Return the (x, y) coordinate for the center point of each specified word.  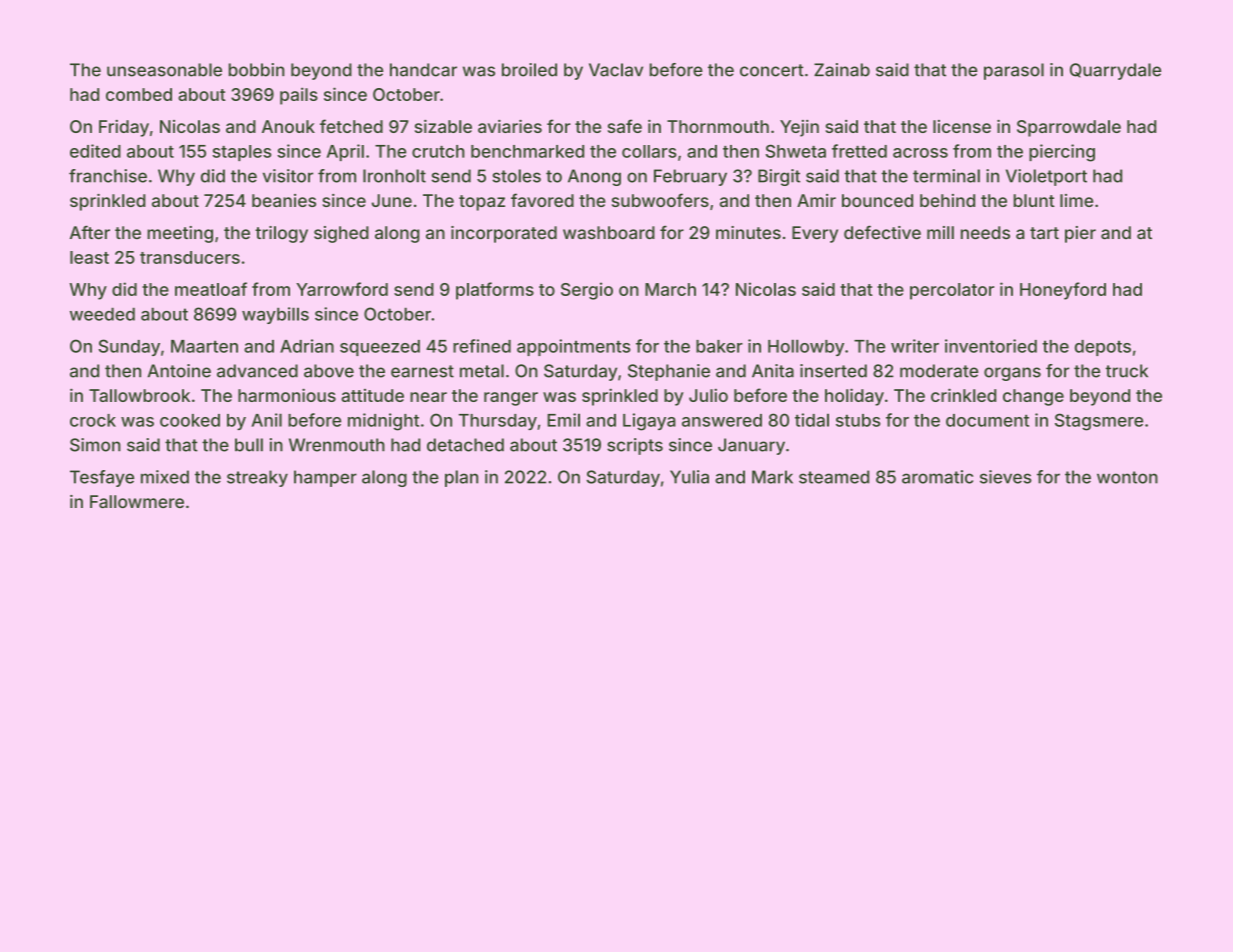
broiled (529, 70)
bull (249, 445)
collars (649, 151)
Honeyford (1063, 291)
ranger (511, 399)
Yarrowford (342, 289)
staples (242, 153)
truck (1127, 371)
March (670, 289)
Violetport (1046, 177)
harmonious (287, 395)
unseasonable (164, 70)
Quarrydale (1115, 71)
